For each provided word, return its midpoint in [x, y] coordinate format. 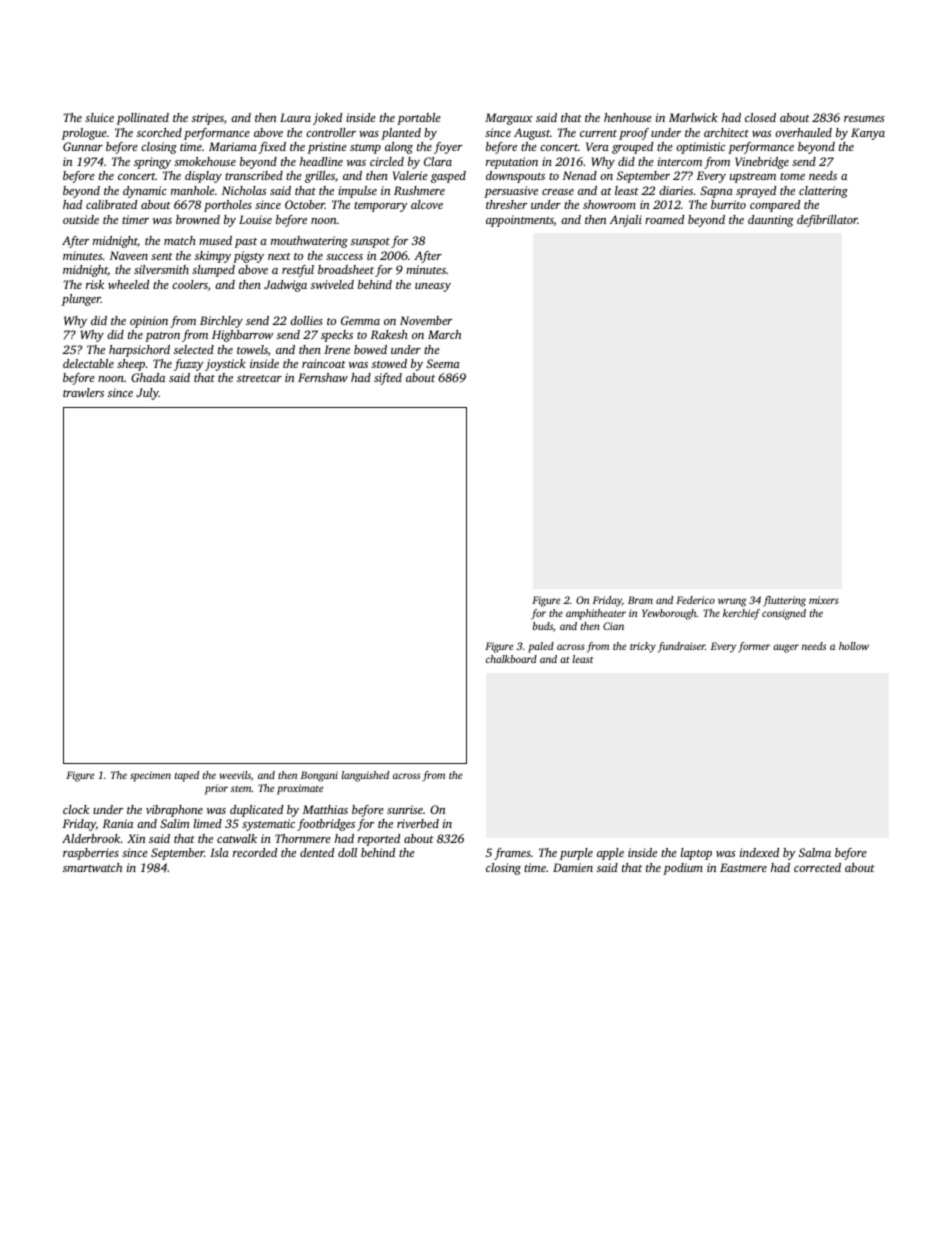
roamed [664, 219]
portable [419, 119]
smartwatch [92, 867]
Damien [573, 867]
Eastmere [743, 867]
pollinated [143, 119]
